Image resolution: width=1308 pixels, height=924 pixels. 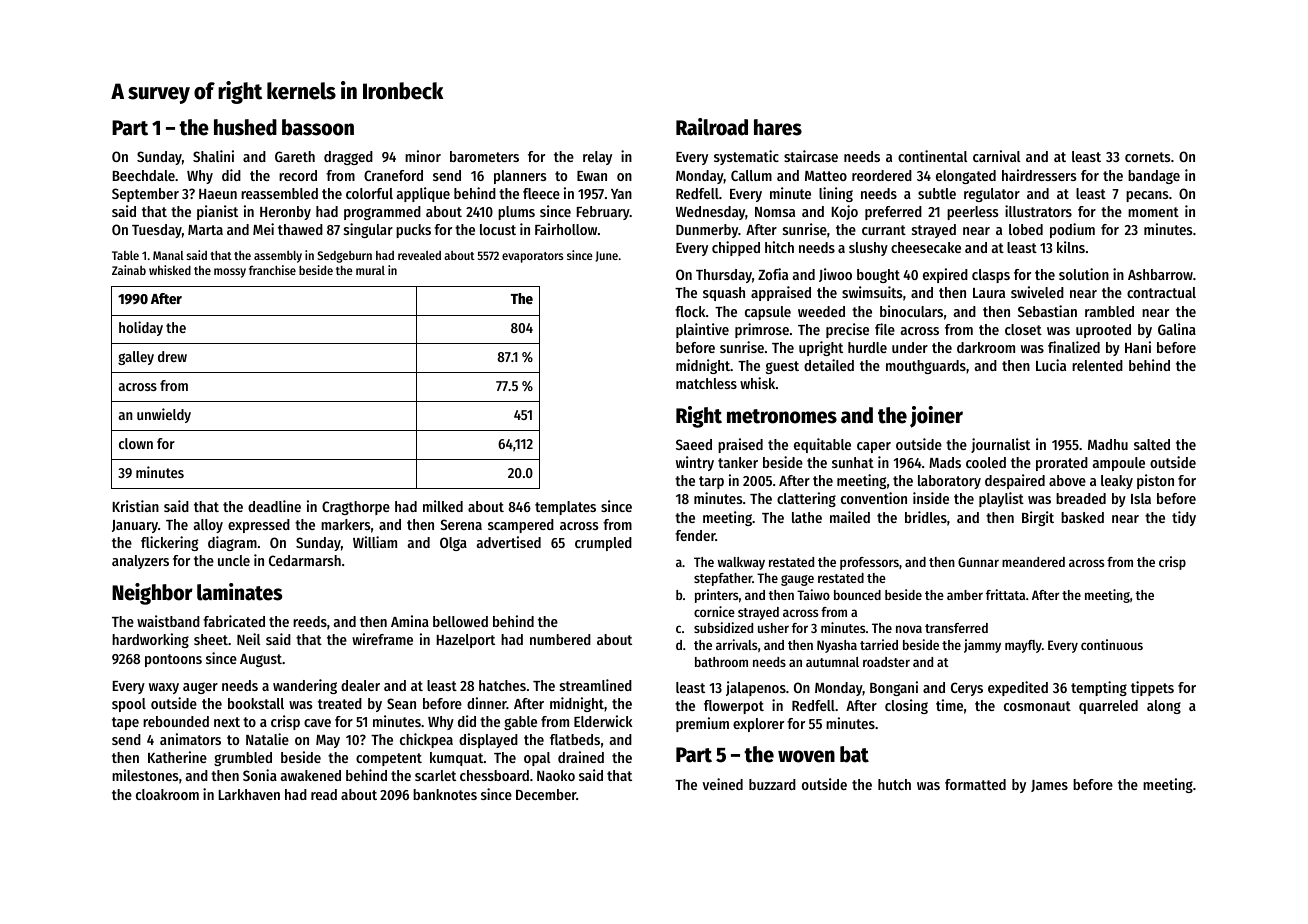 What do you see at coordinates (136, 506) in the screenshot?
I see `Kristian` at bounding box center [136, 506].
